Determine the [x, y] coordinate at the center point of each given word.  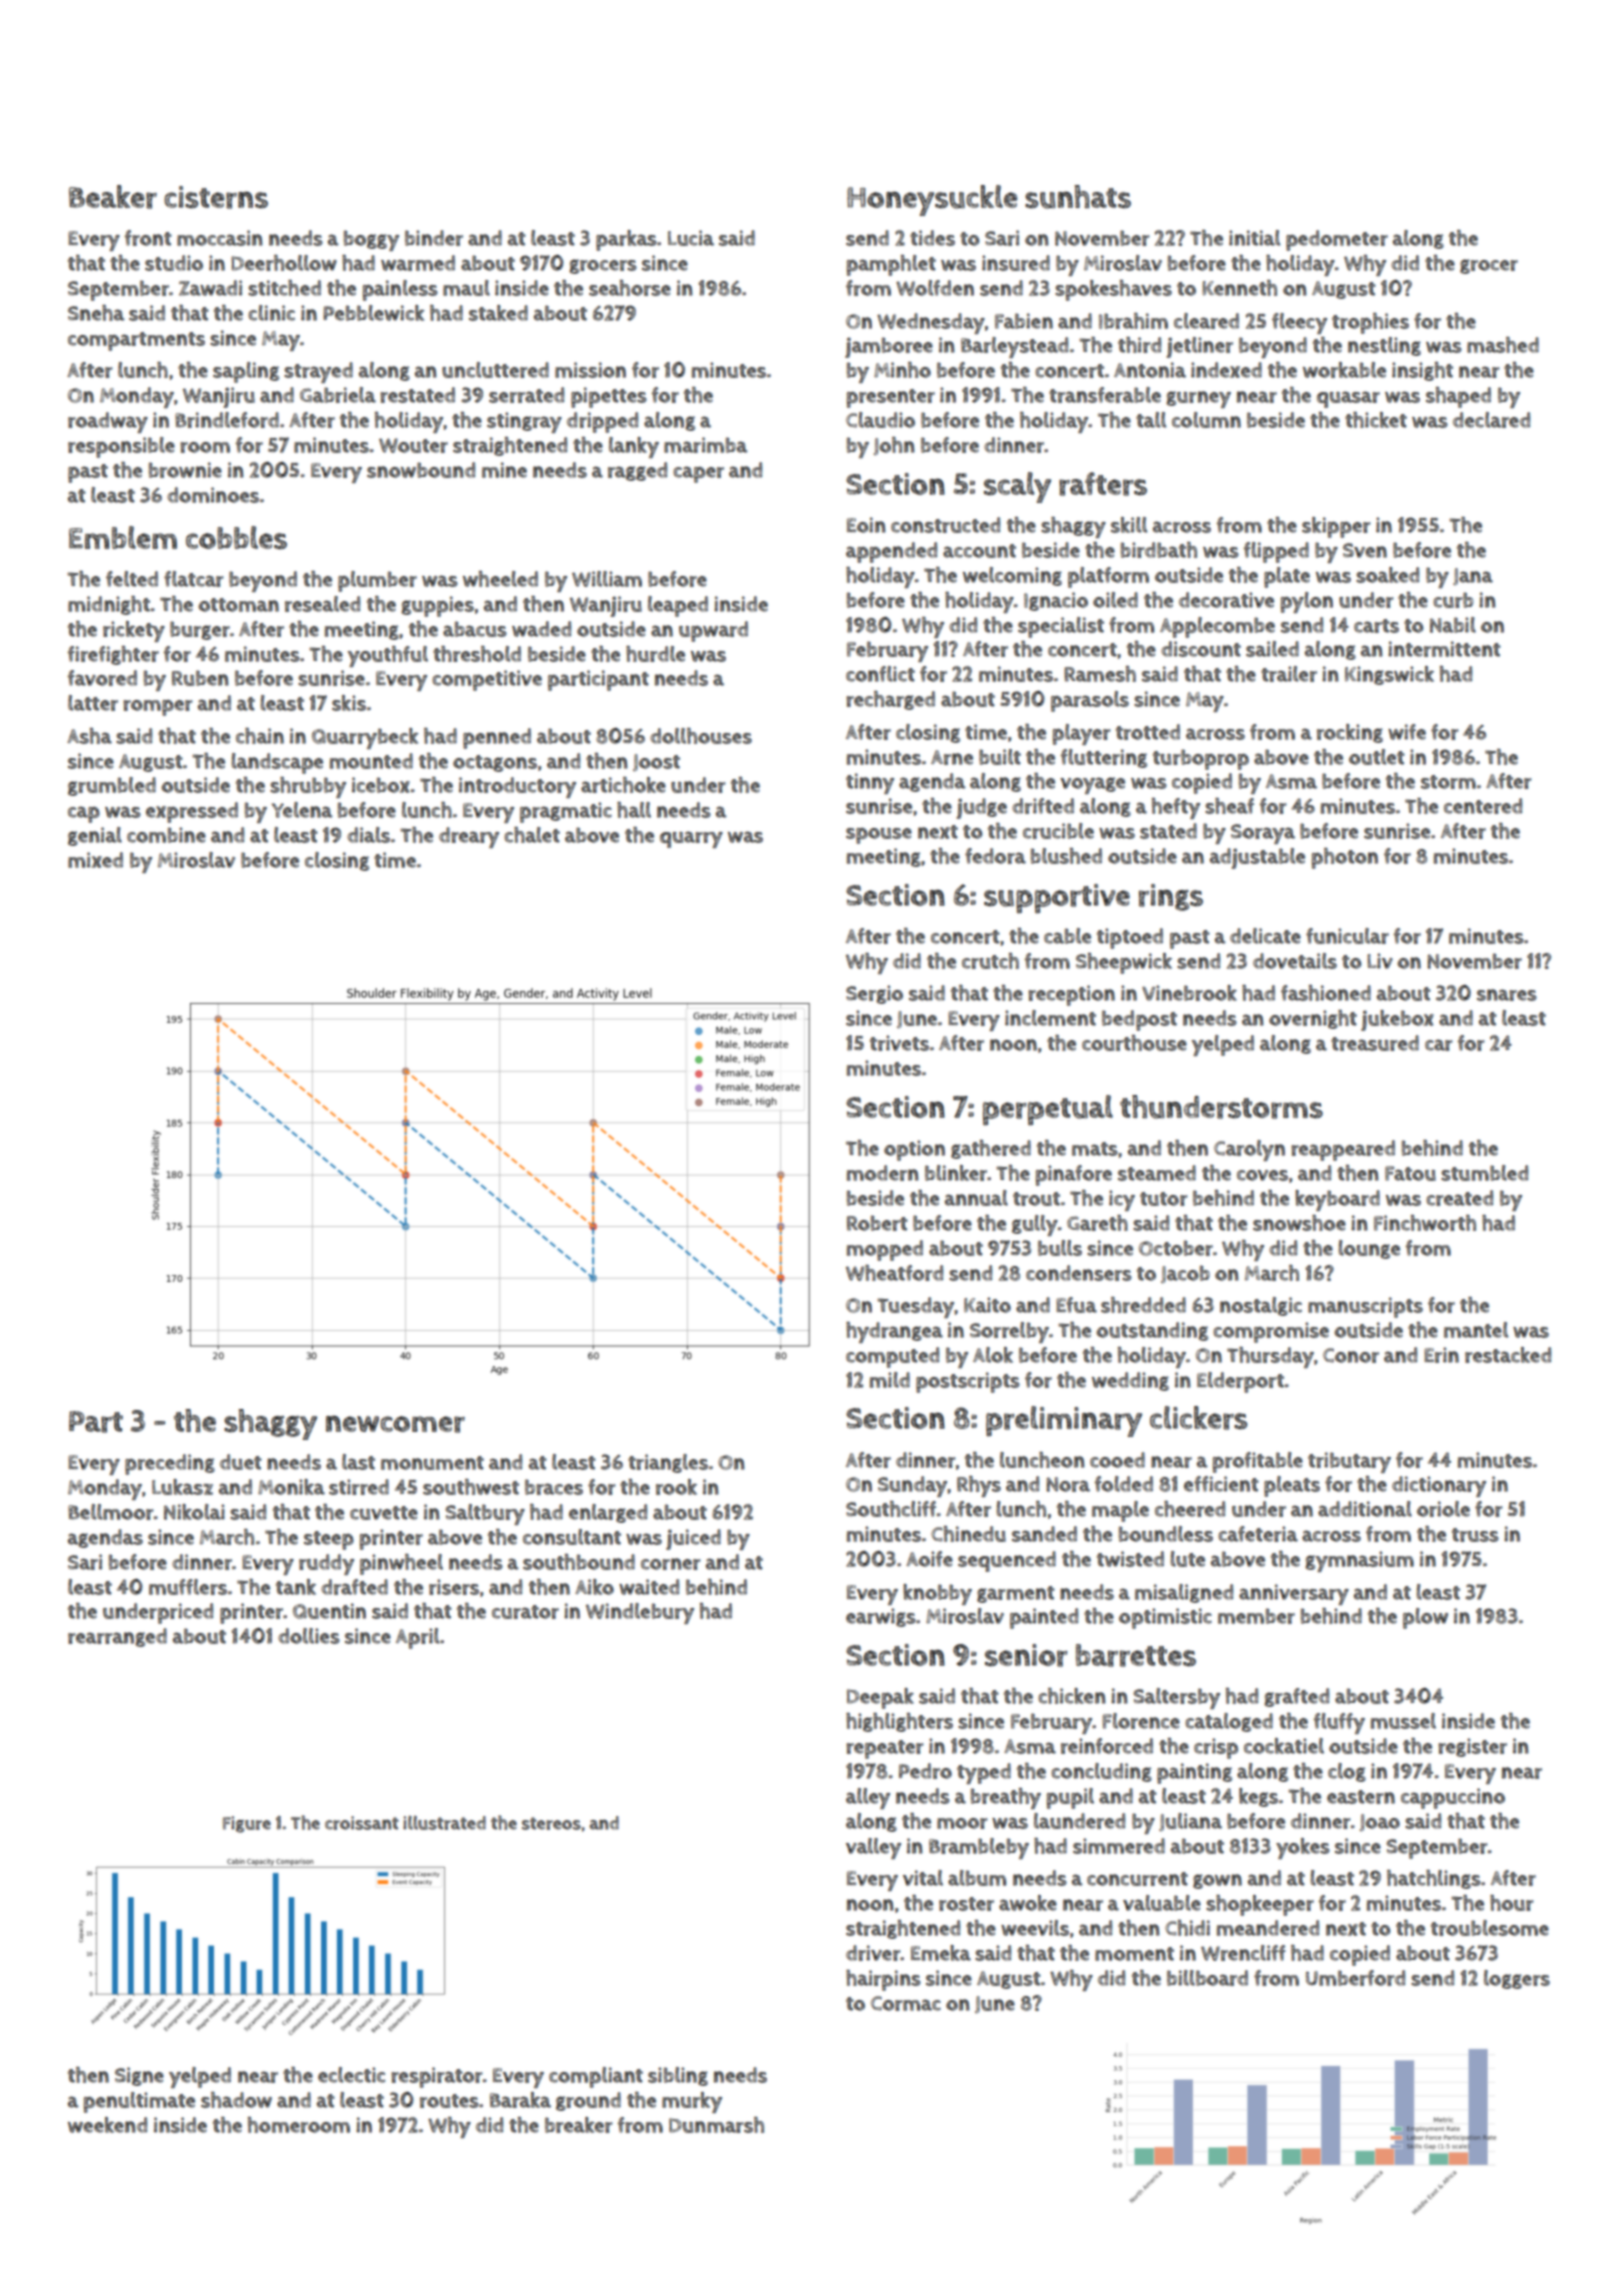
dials [368, 835]
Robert [877, 1223]
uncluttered [495, 370]
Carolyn [1249, 1150]
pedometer [1337, 240]
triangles [668, 1463]
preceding [170, 1464]
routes [449, 2101]
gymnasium [1359, 1561]
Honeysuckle [932, 200]
